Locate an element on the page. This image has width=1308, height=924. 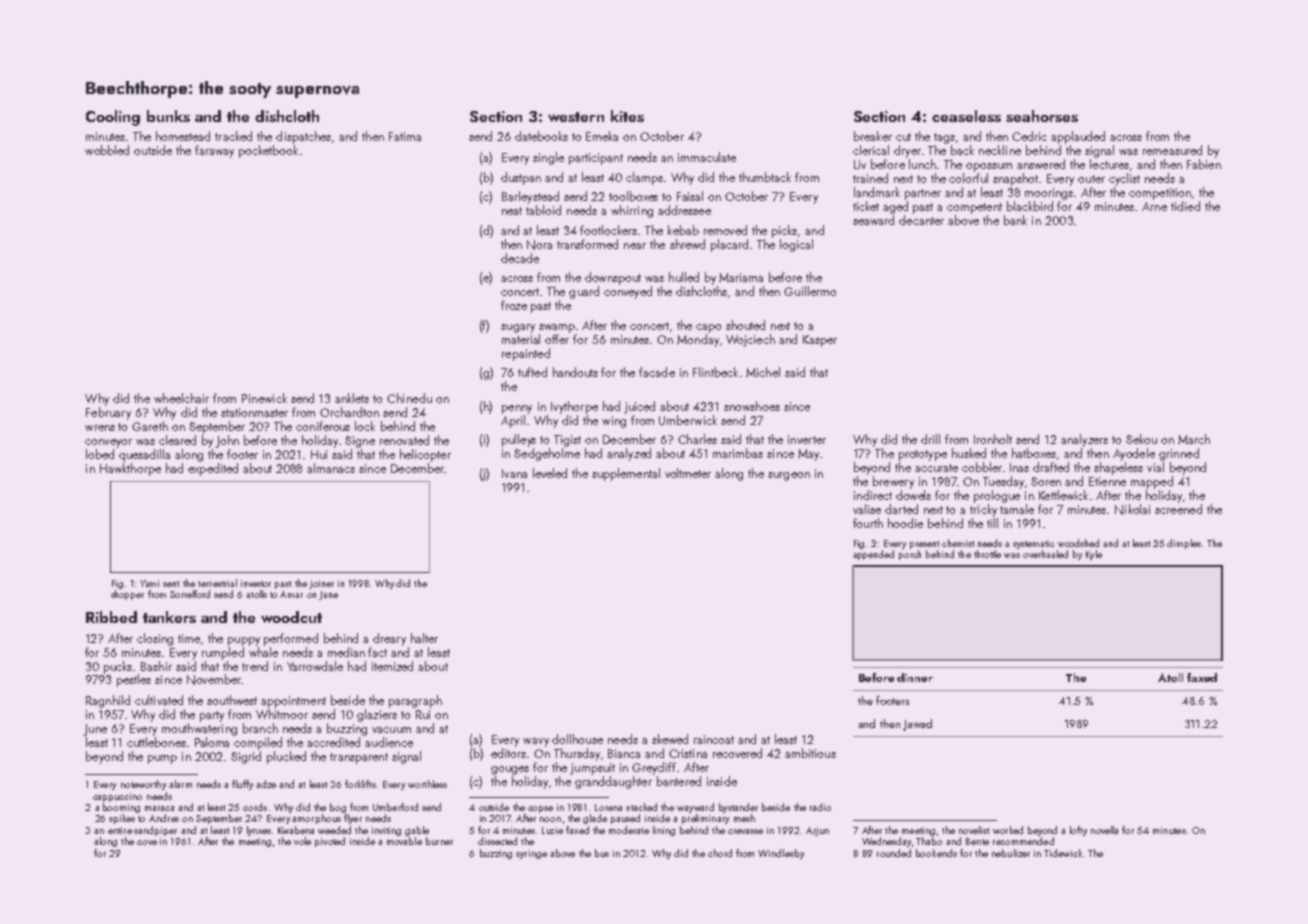
February is located at coordinates (108, 413).
